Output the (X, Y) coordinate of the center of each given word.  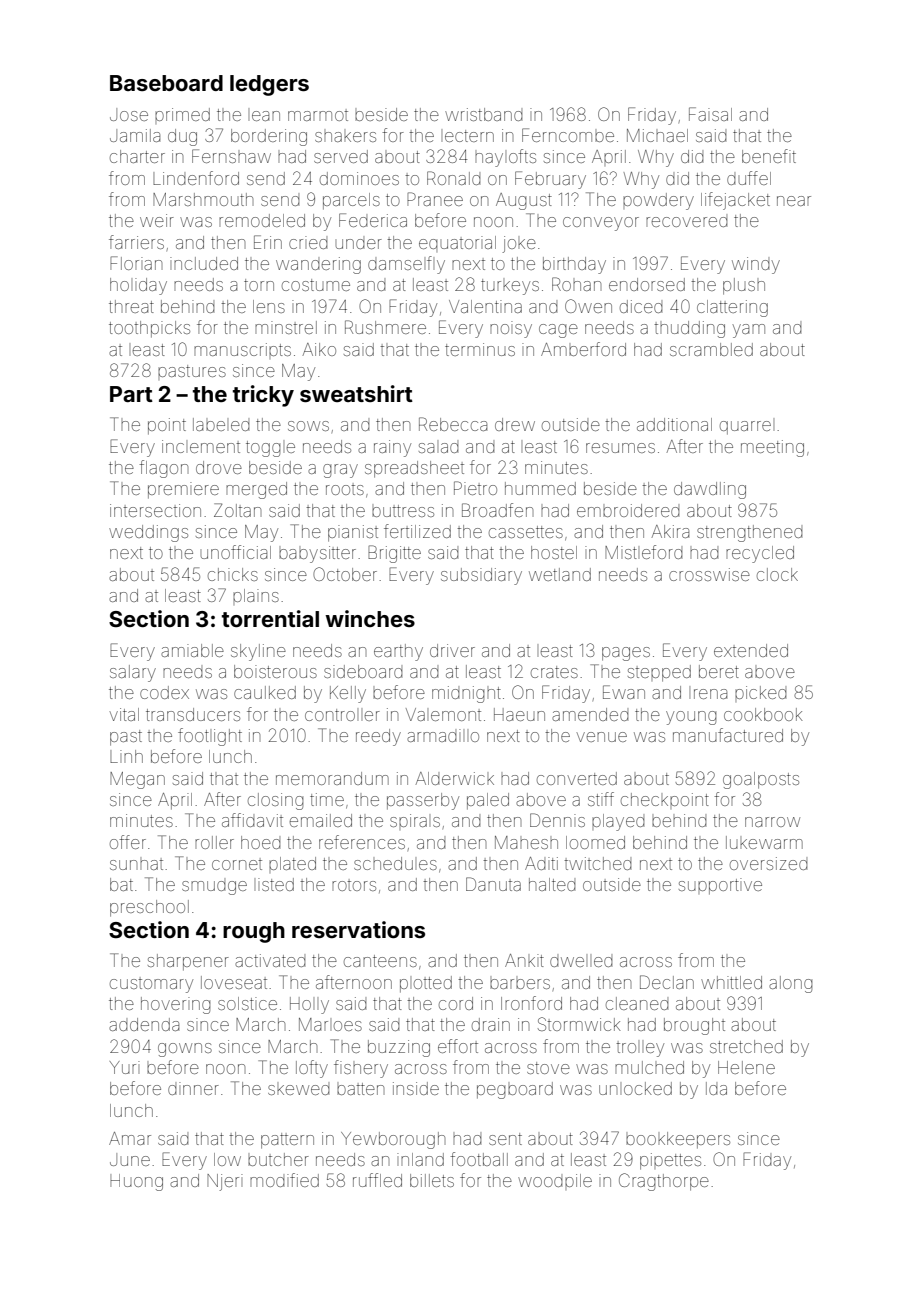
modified (284, 1180)
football (479, 1159)
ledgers (269, 85)
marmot (318, 115)
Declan (667, 982)
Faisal (710, 114)
